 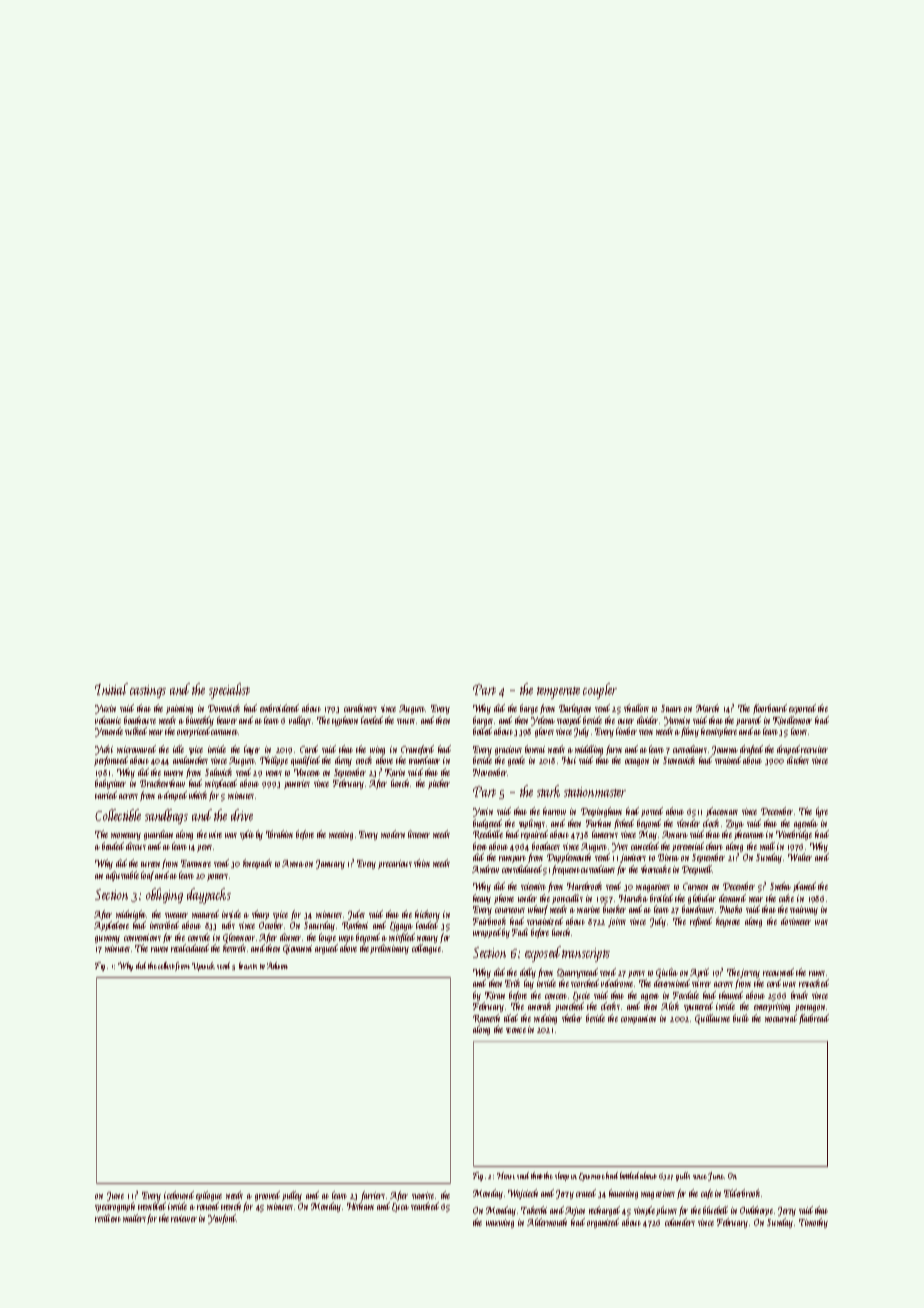 What do you see at coordinates (800, 857) in the screenshot?
I see `Walter` at bounding box center [800, 857].
